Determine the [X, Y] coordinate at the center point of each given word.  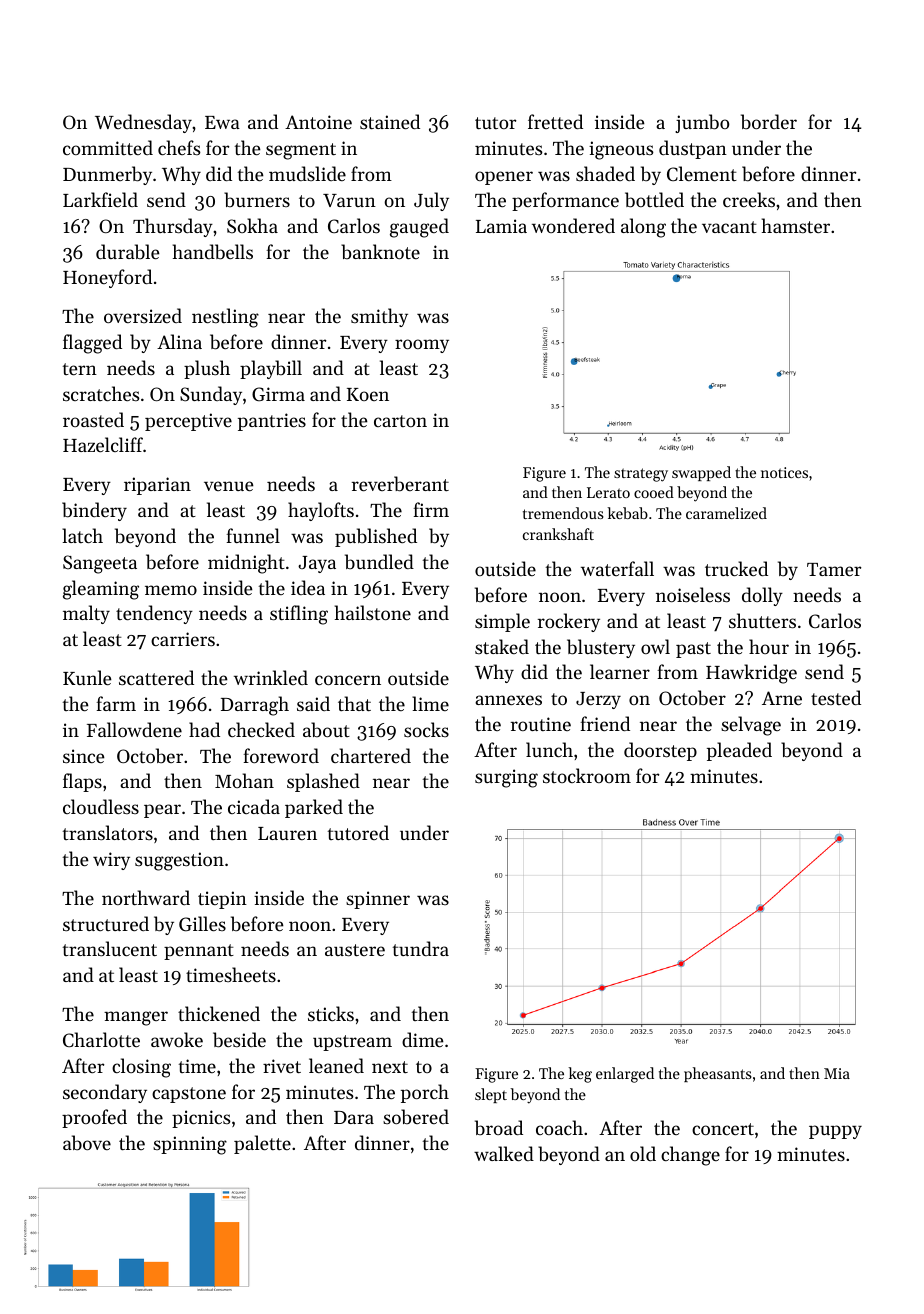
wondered [573, 225]
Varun [349, 200]
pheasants [718, 1074]
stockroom [587, 775]
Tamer [834, 569]
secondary [105, 1093]
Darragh [255, 706]
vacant [729, 227]
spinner [378, 900]
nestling [225, 318]
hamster [796, 225]
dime [423, 1039]
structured [106, 923]
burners [257, 199]
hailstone [373, 612]
